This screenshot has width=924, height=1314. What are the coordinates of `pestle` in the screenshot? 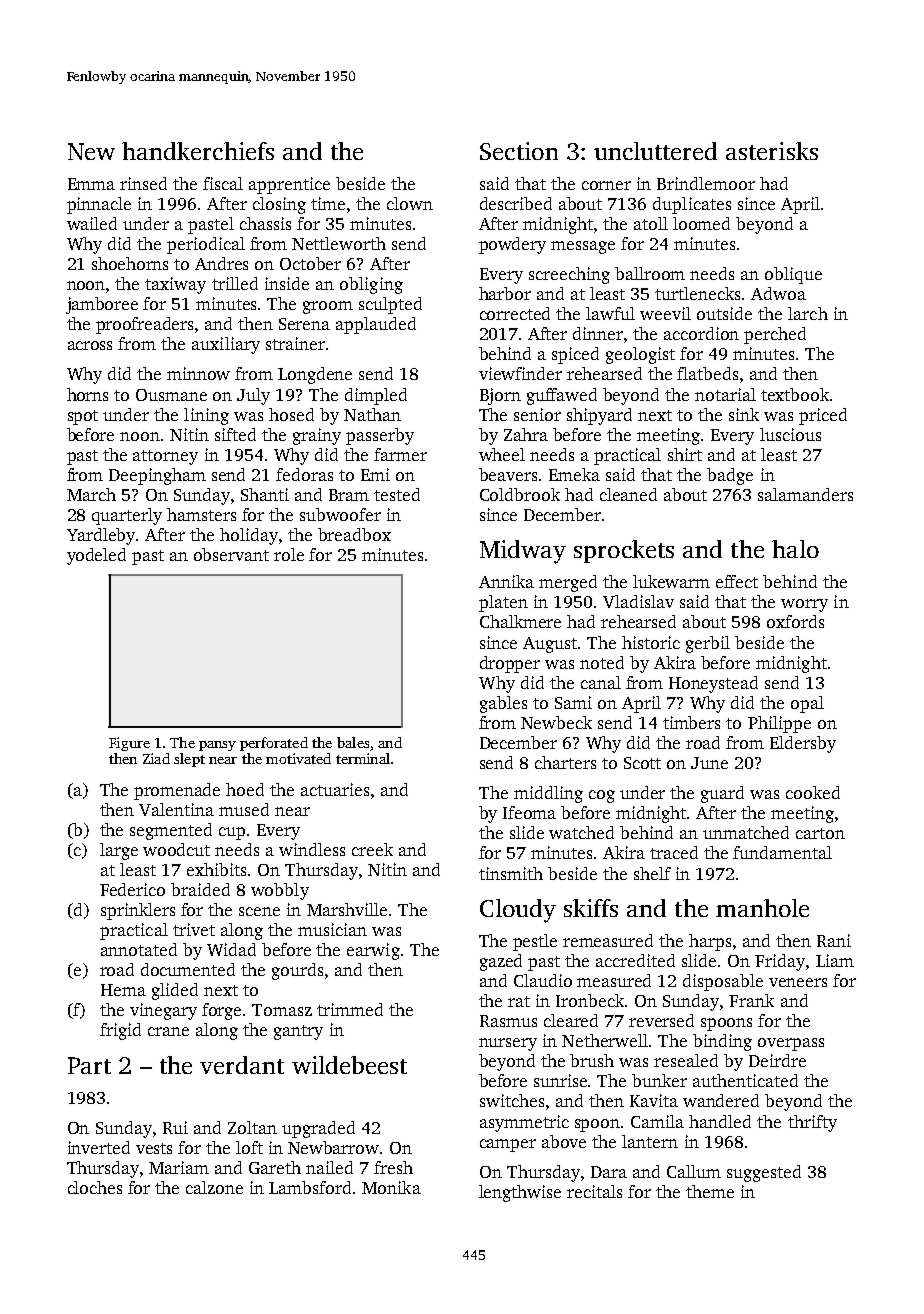 It's located at (535, 942).
